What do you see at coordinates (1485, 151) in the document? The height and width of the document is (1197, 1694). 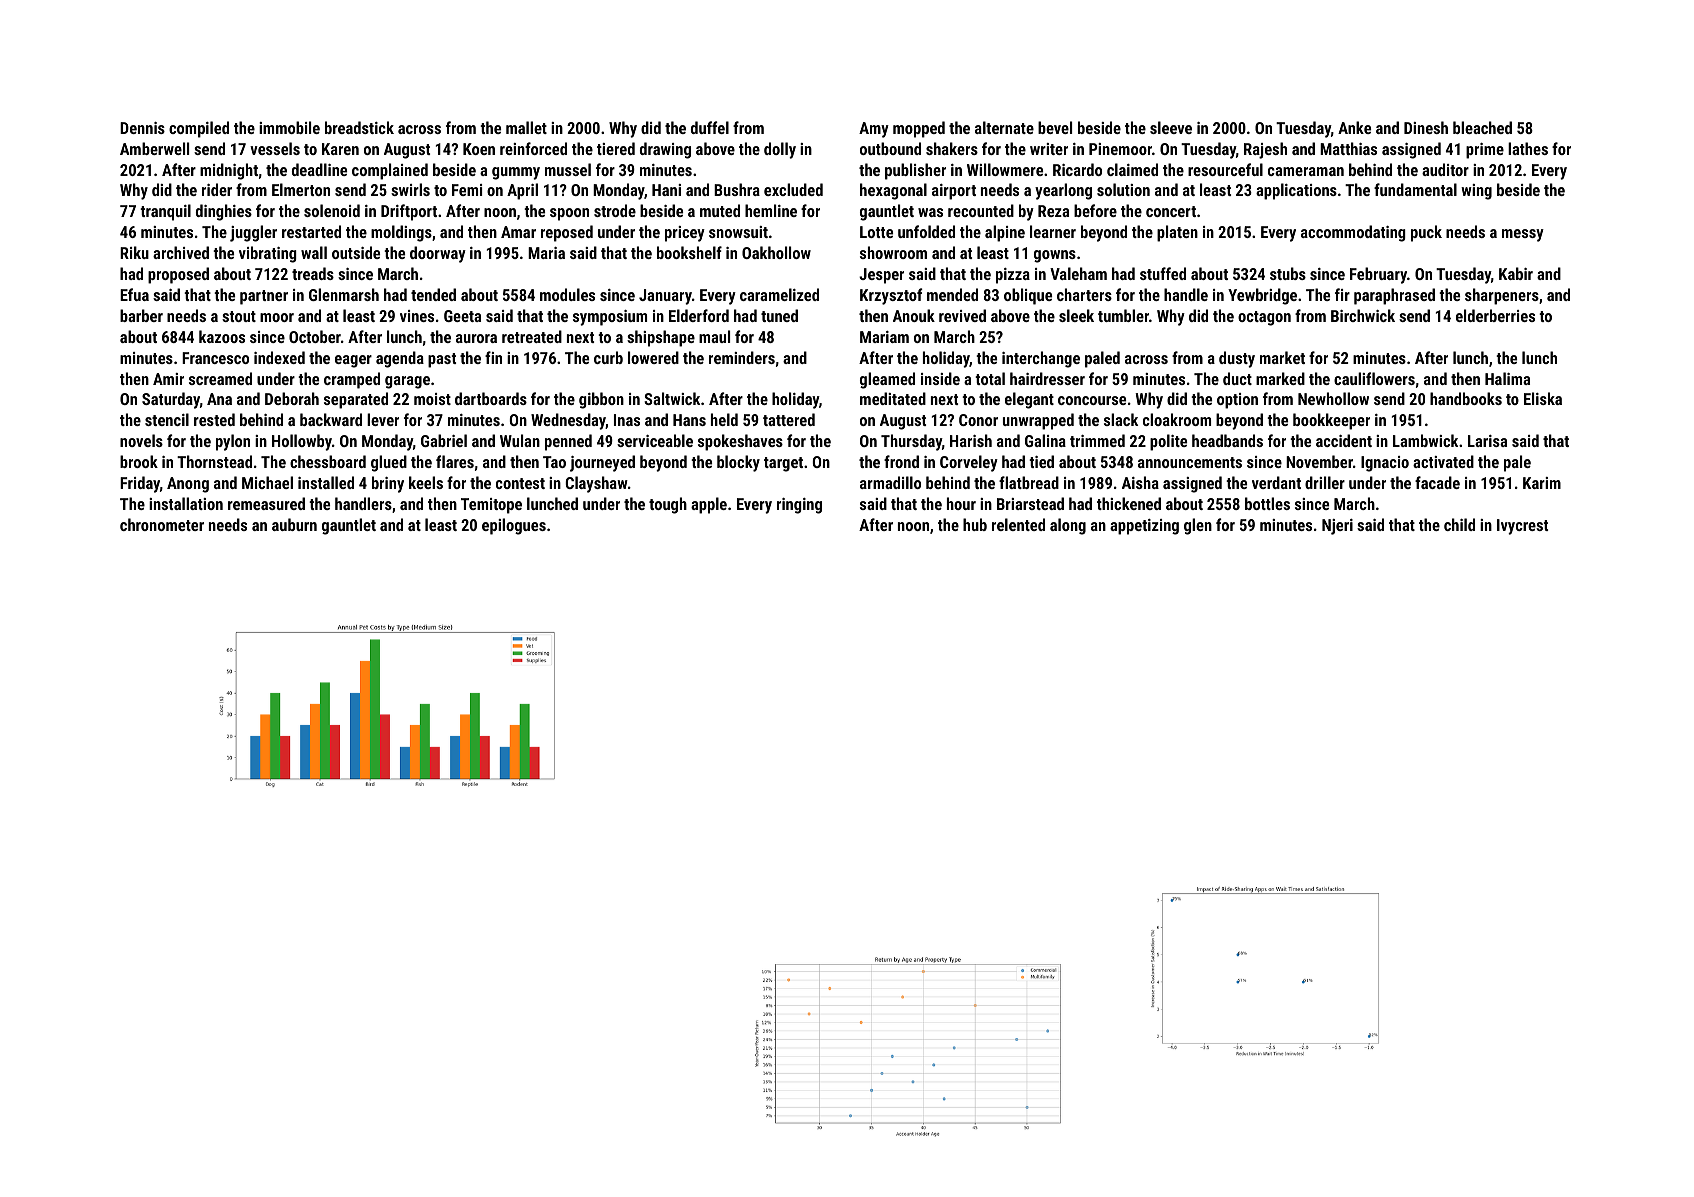 I see `prime` at bounding box center [1485, 151].
